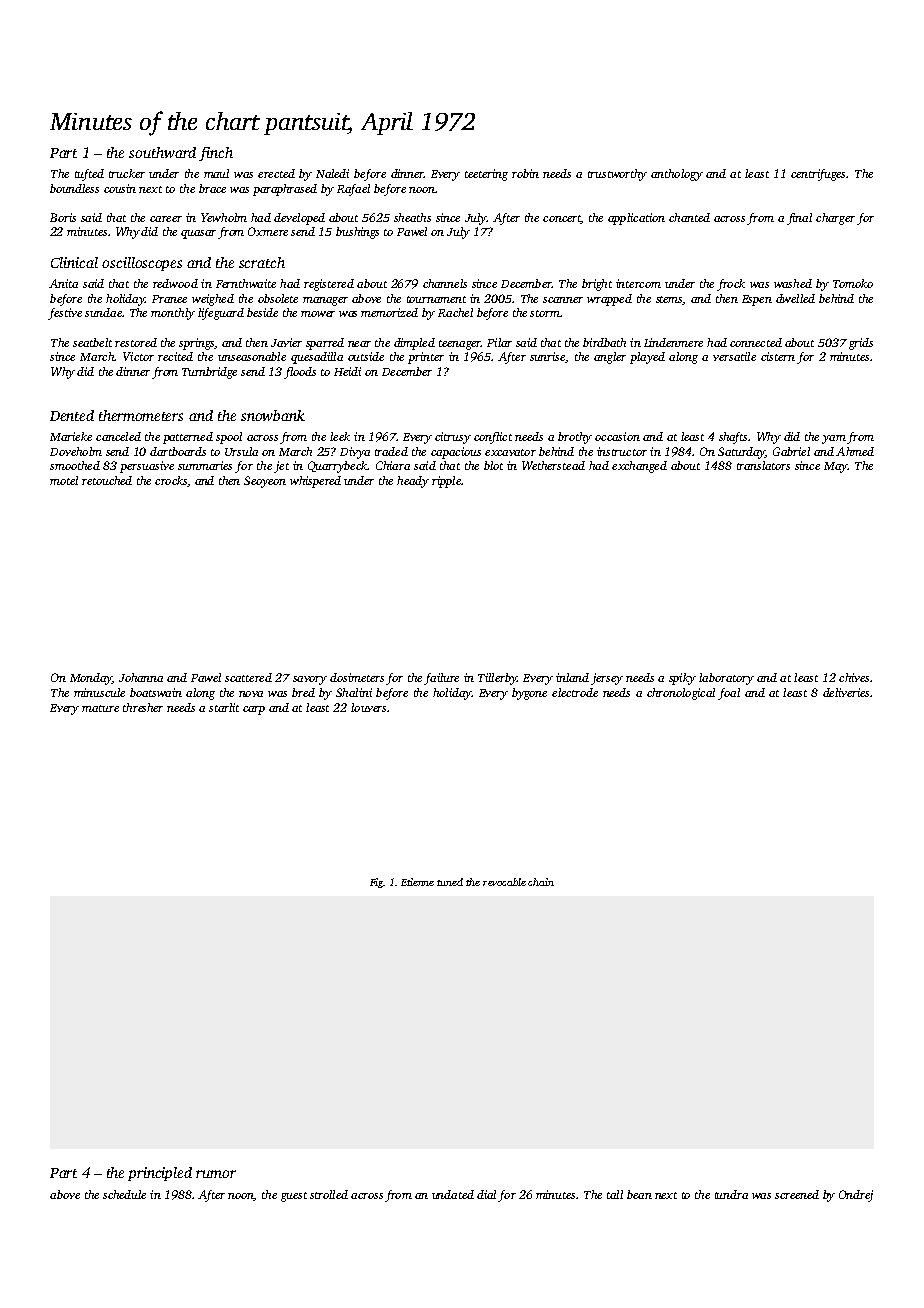 This page has width=924, height=1308. I want to click on southward, so click(162, 152).
